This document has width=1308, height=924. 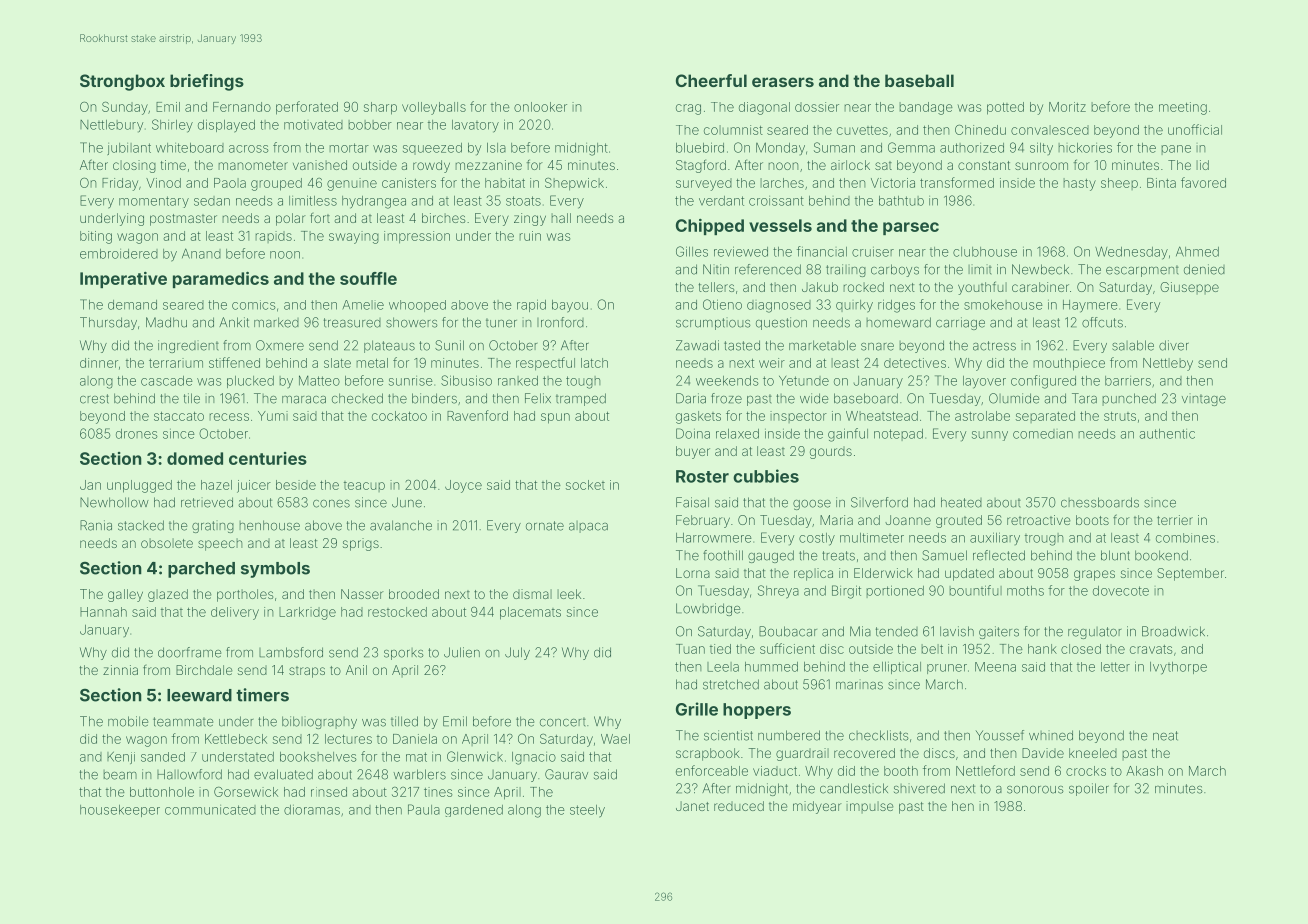 I want to click on Strongbox, so click(x=122, y=82).
